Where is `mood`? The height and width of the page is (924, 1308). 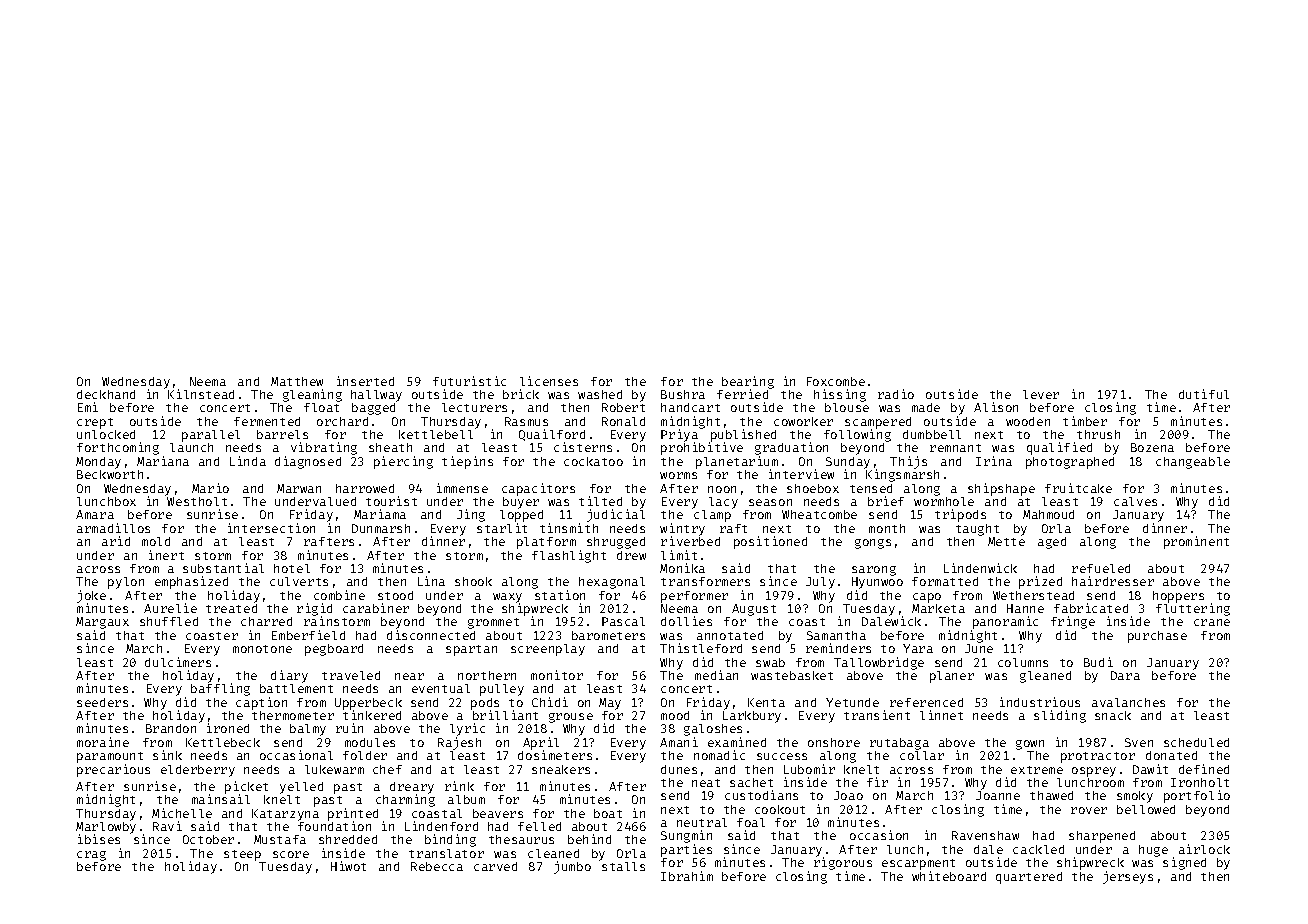
mood is located at coordinates (675, 715).
